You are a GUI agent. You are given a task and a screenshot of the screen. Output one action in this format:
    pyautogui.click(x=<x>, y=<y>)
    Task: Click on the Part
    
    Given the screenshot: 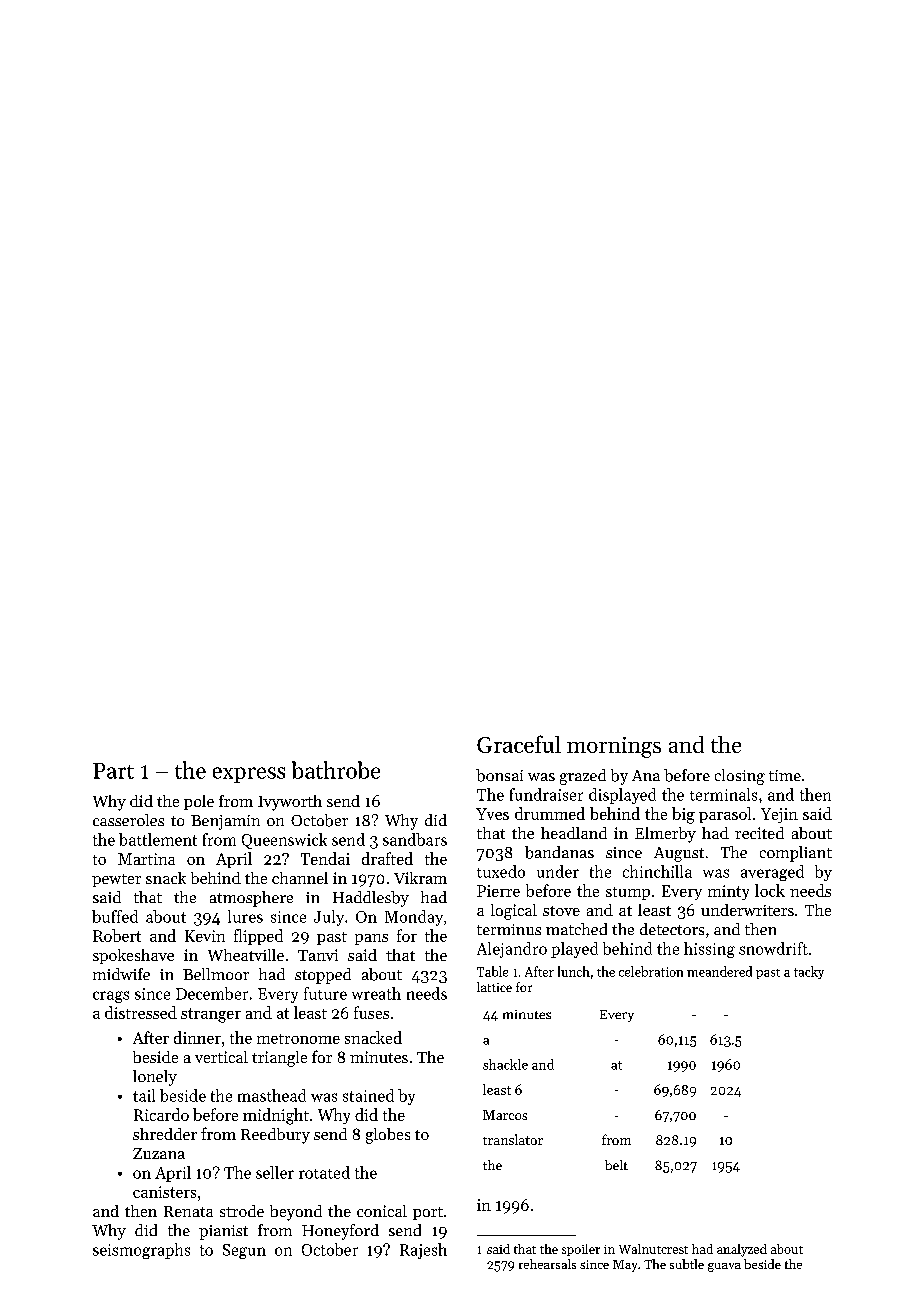 What is the action you would take?
    pyautogui.click(x=113, y=771)
